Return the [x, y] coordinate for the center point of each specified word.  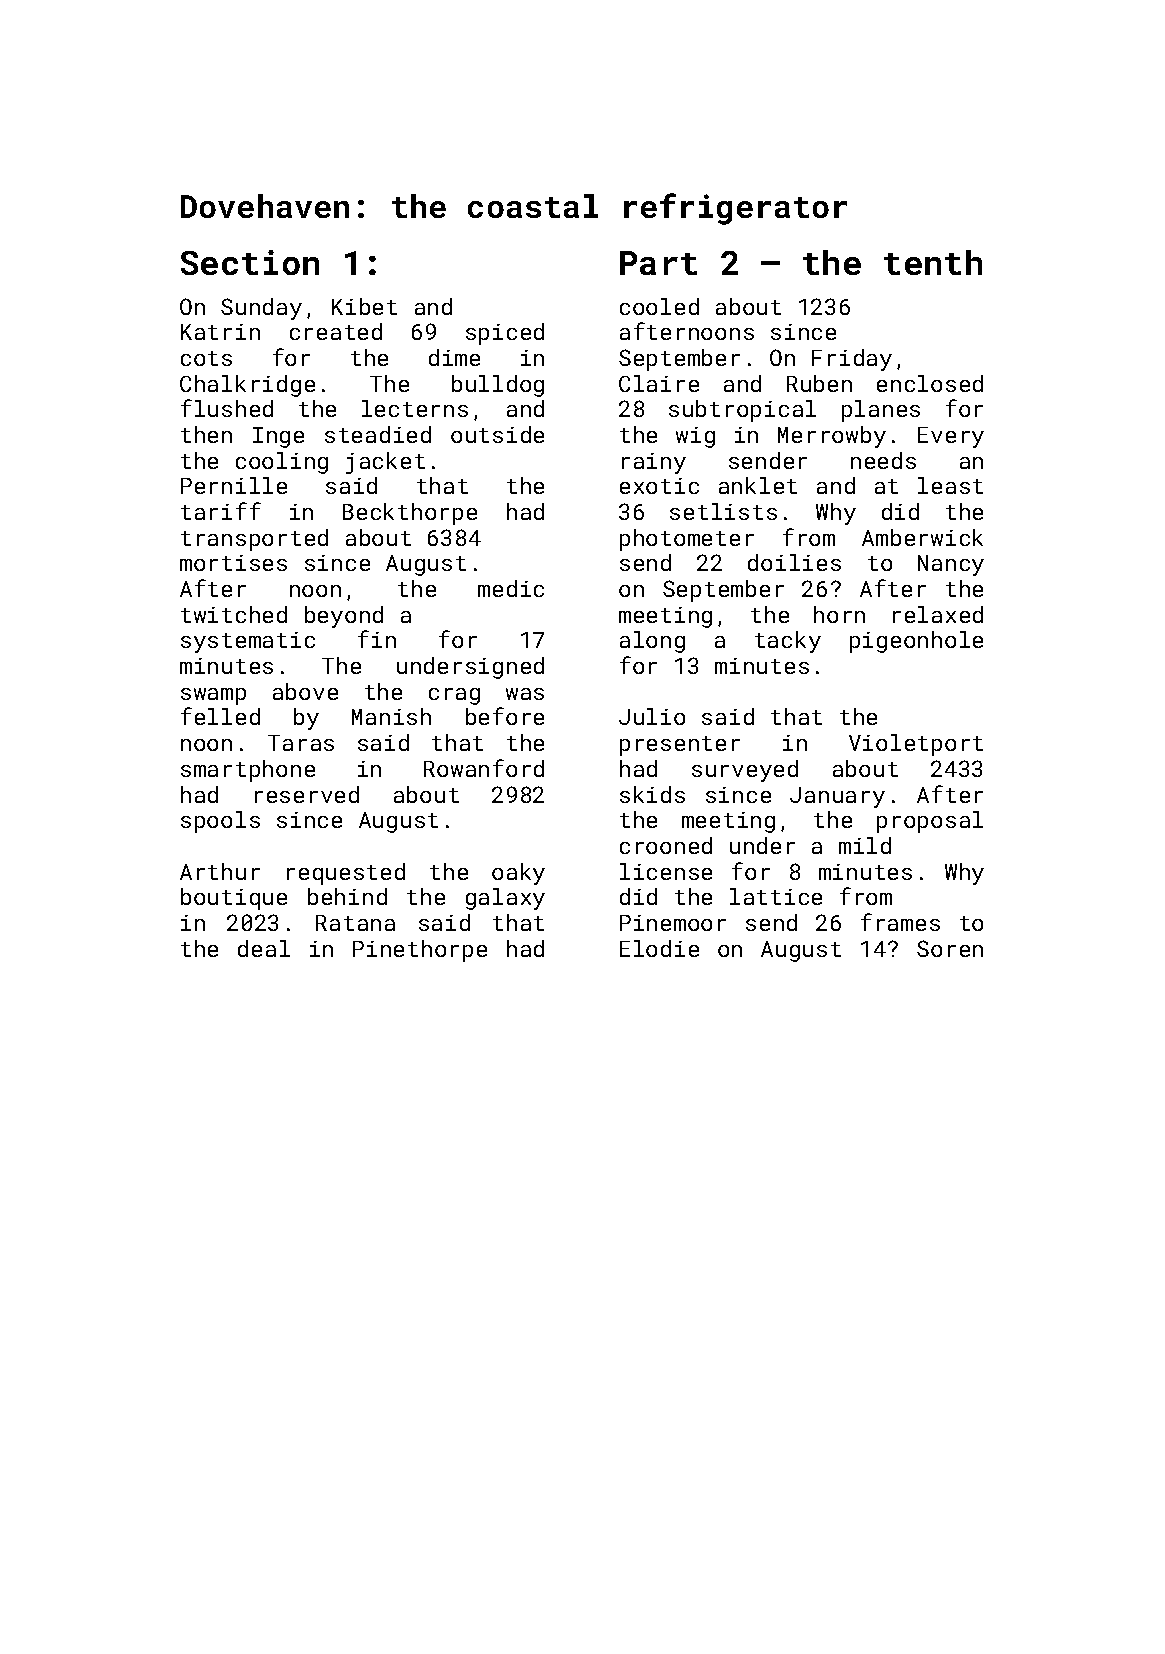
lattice [776, 896]
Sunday [261, 309]
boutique [234, 899]
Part [658, 263]
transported [254, 540]
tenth [933, 262]
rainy [654, 463]
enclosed [930, 383]
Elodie [659, 948]
